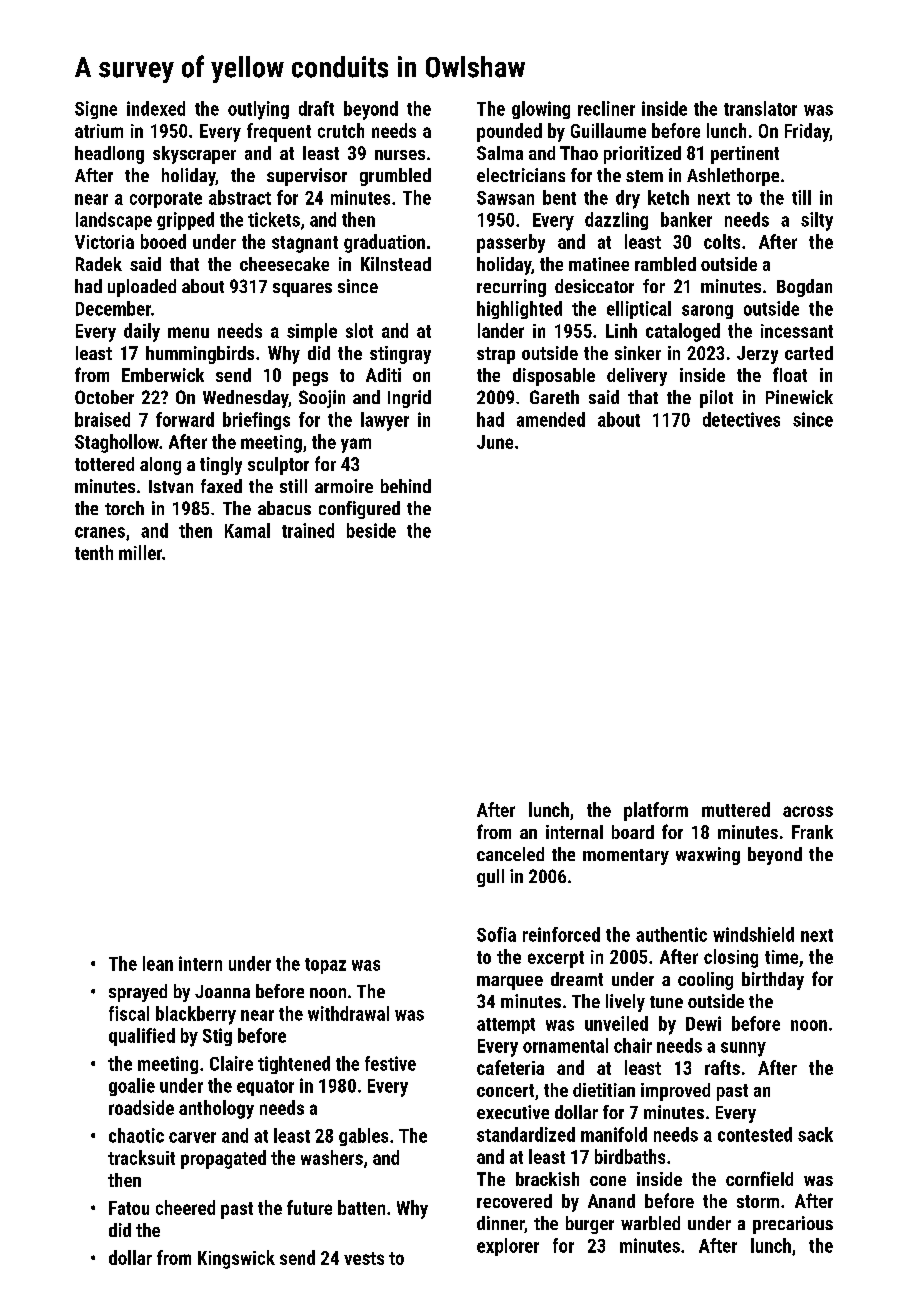 Image resolution: width=908 pixels, height=1316 pixels. What do you see at coordinates (240, 197) in the image?
I see `abstract` at bounding box center [240, 197].
